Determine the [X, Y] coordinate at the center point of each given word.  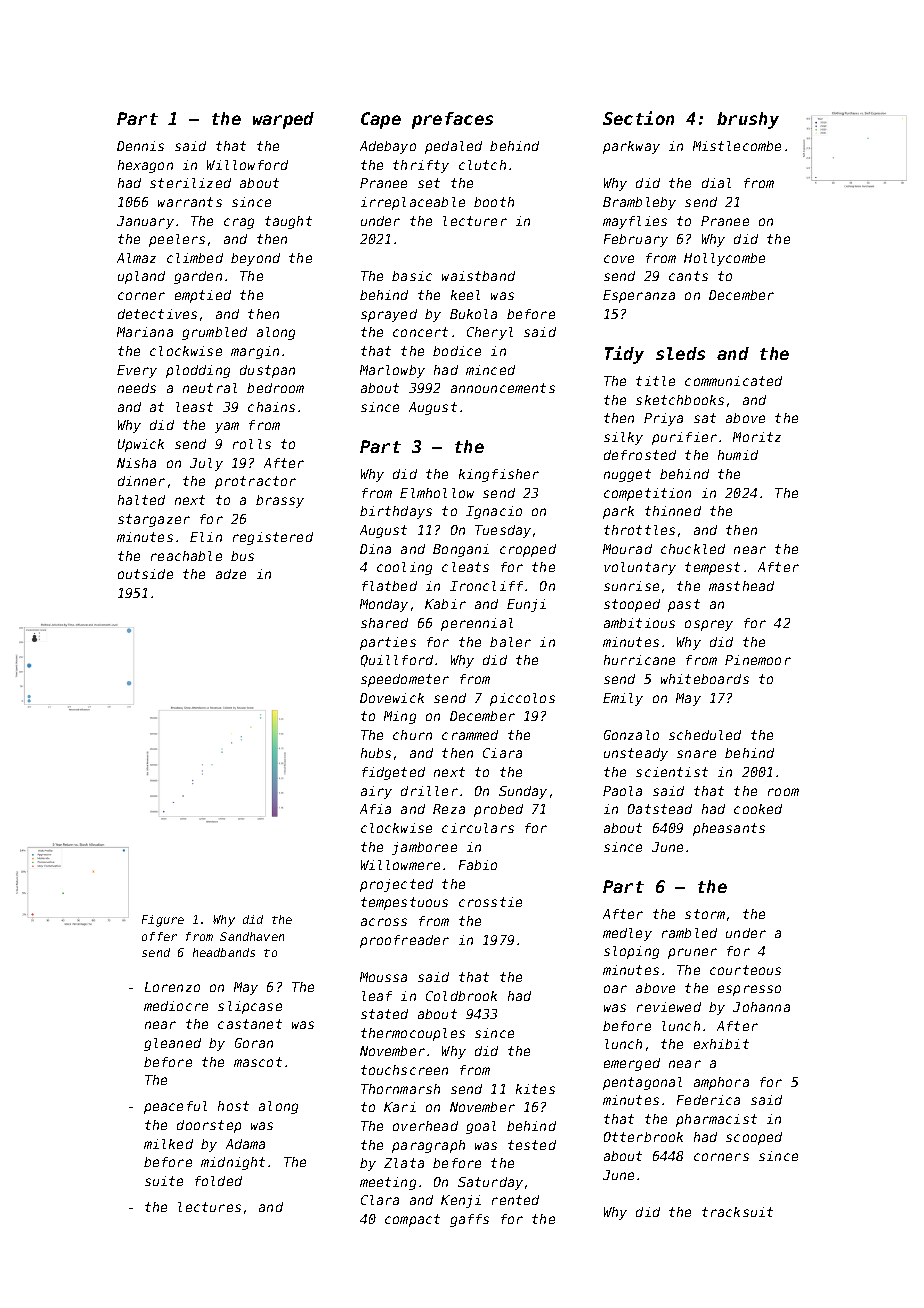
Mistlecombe [737, 146]
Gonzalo [631, 735]
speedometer [405, 680]
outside [145, 574]
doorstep [209, 1126]
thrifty [421, 166]
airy [376, 792]
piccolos [522, 699]
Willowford [247, 165]
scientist [672, 772]
